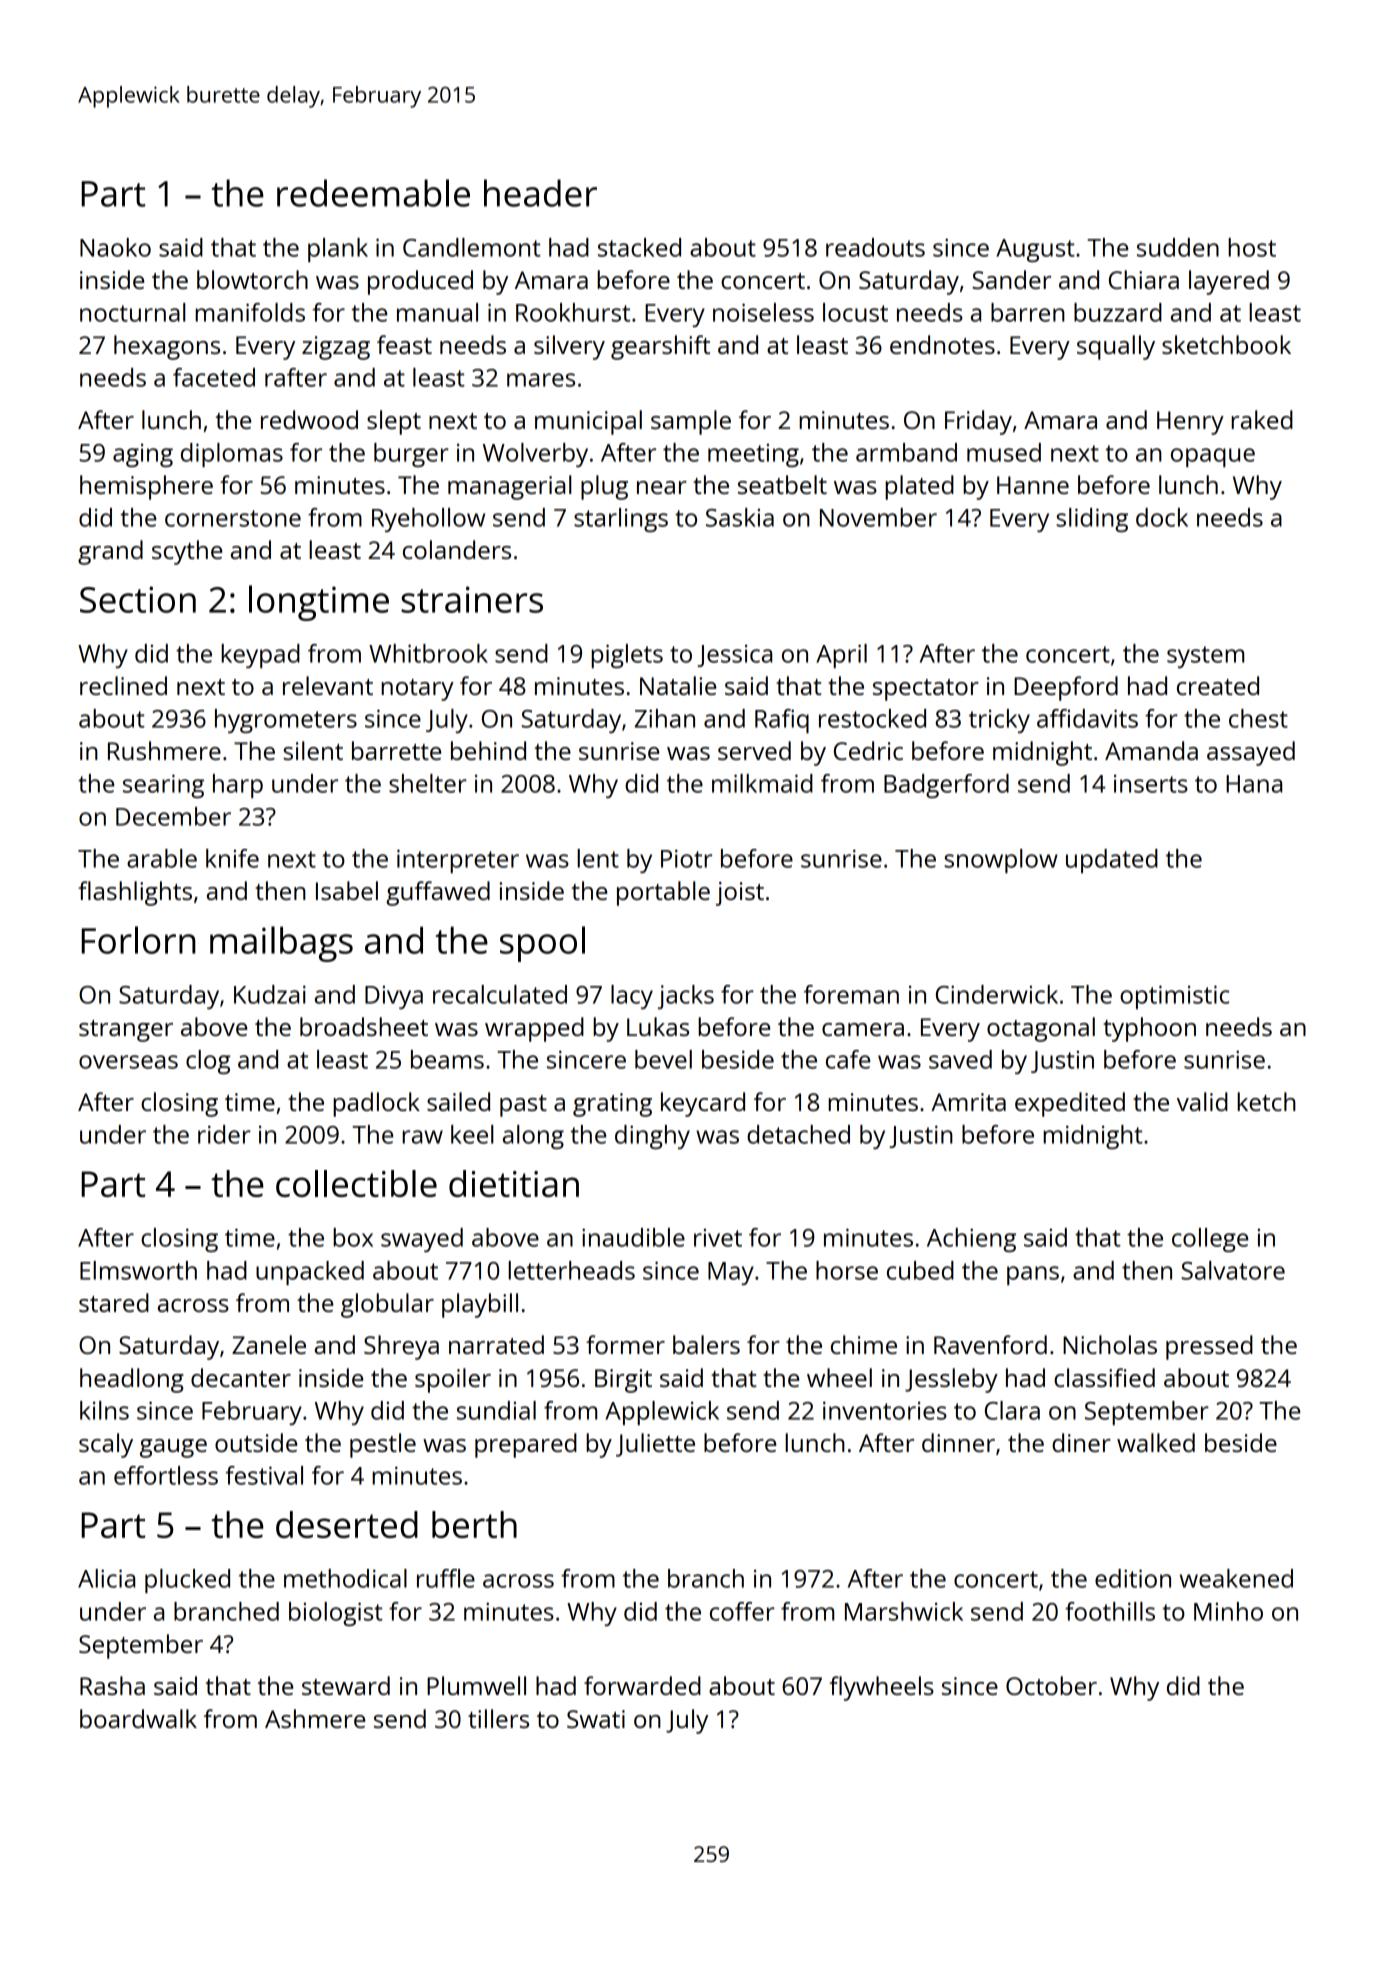  Describe the element at coordinates (214, 377) in the screenshot. I see `faceted` at that location.
